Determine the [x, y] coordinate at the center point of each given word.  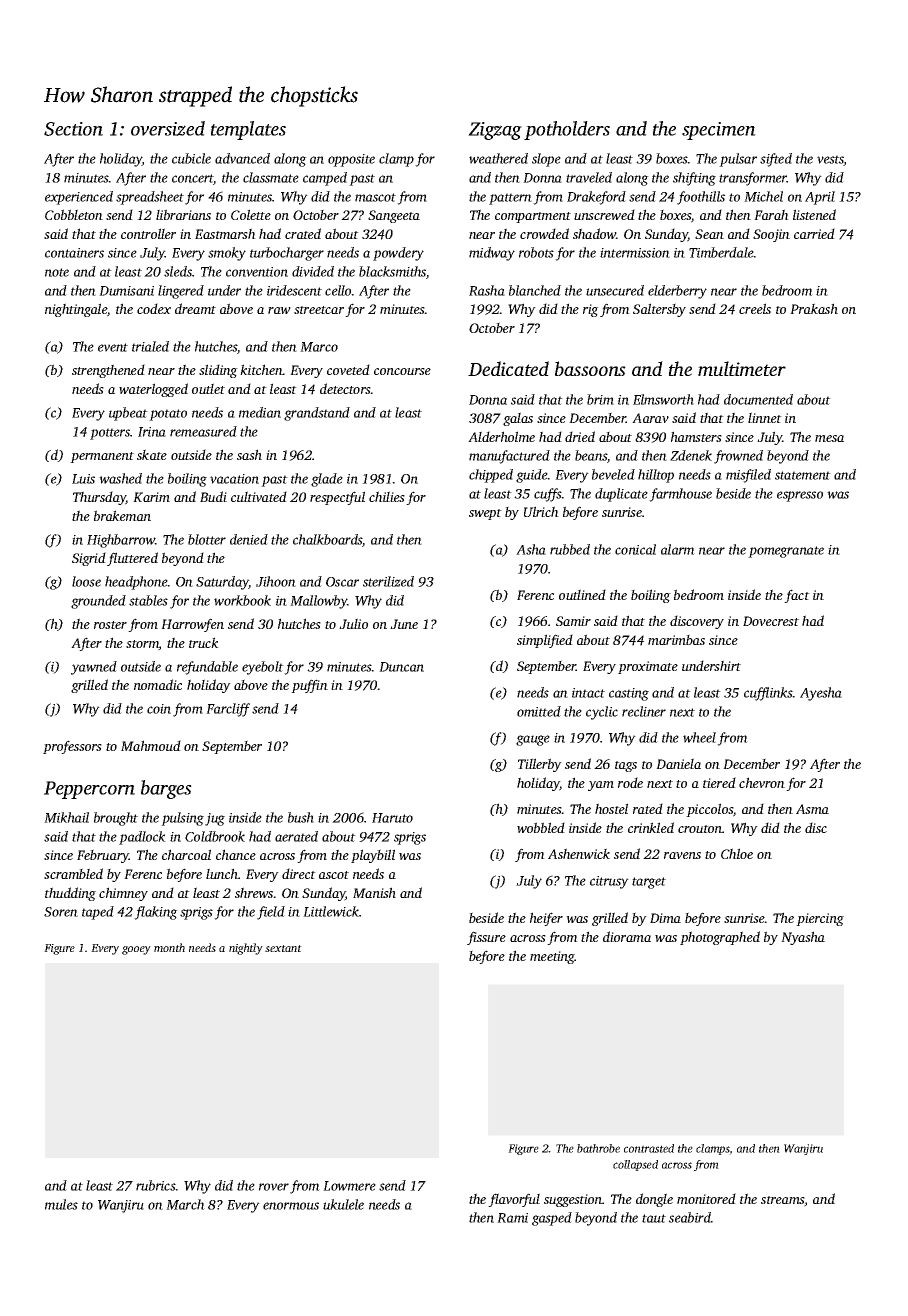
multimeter [742, 368]
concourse [402, 371]
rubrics [156, 1185]
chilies [387, 496]
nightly [246, 949]
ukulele [343, 1204]
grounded [98, 602]
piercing [820, 919]
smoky [227, 254]
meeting [552, 957]
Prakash [814, 308]
